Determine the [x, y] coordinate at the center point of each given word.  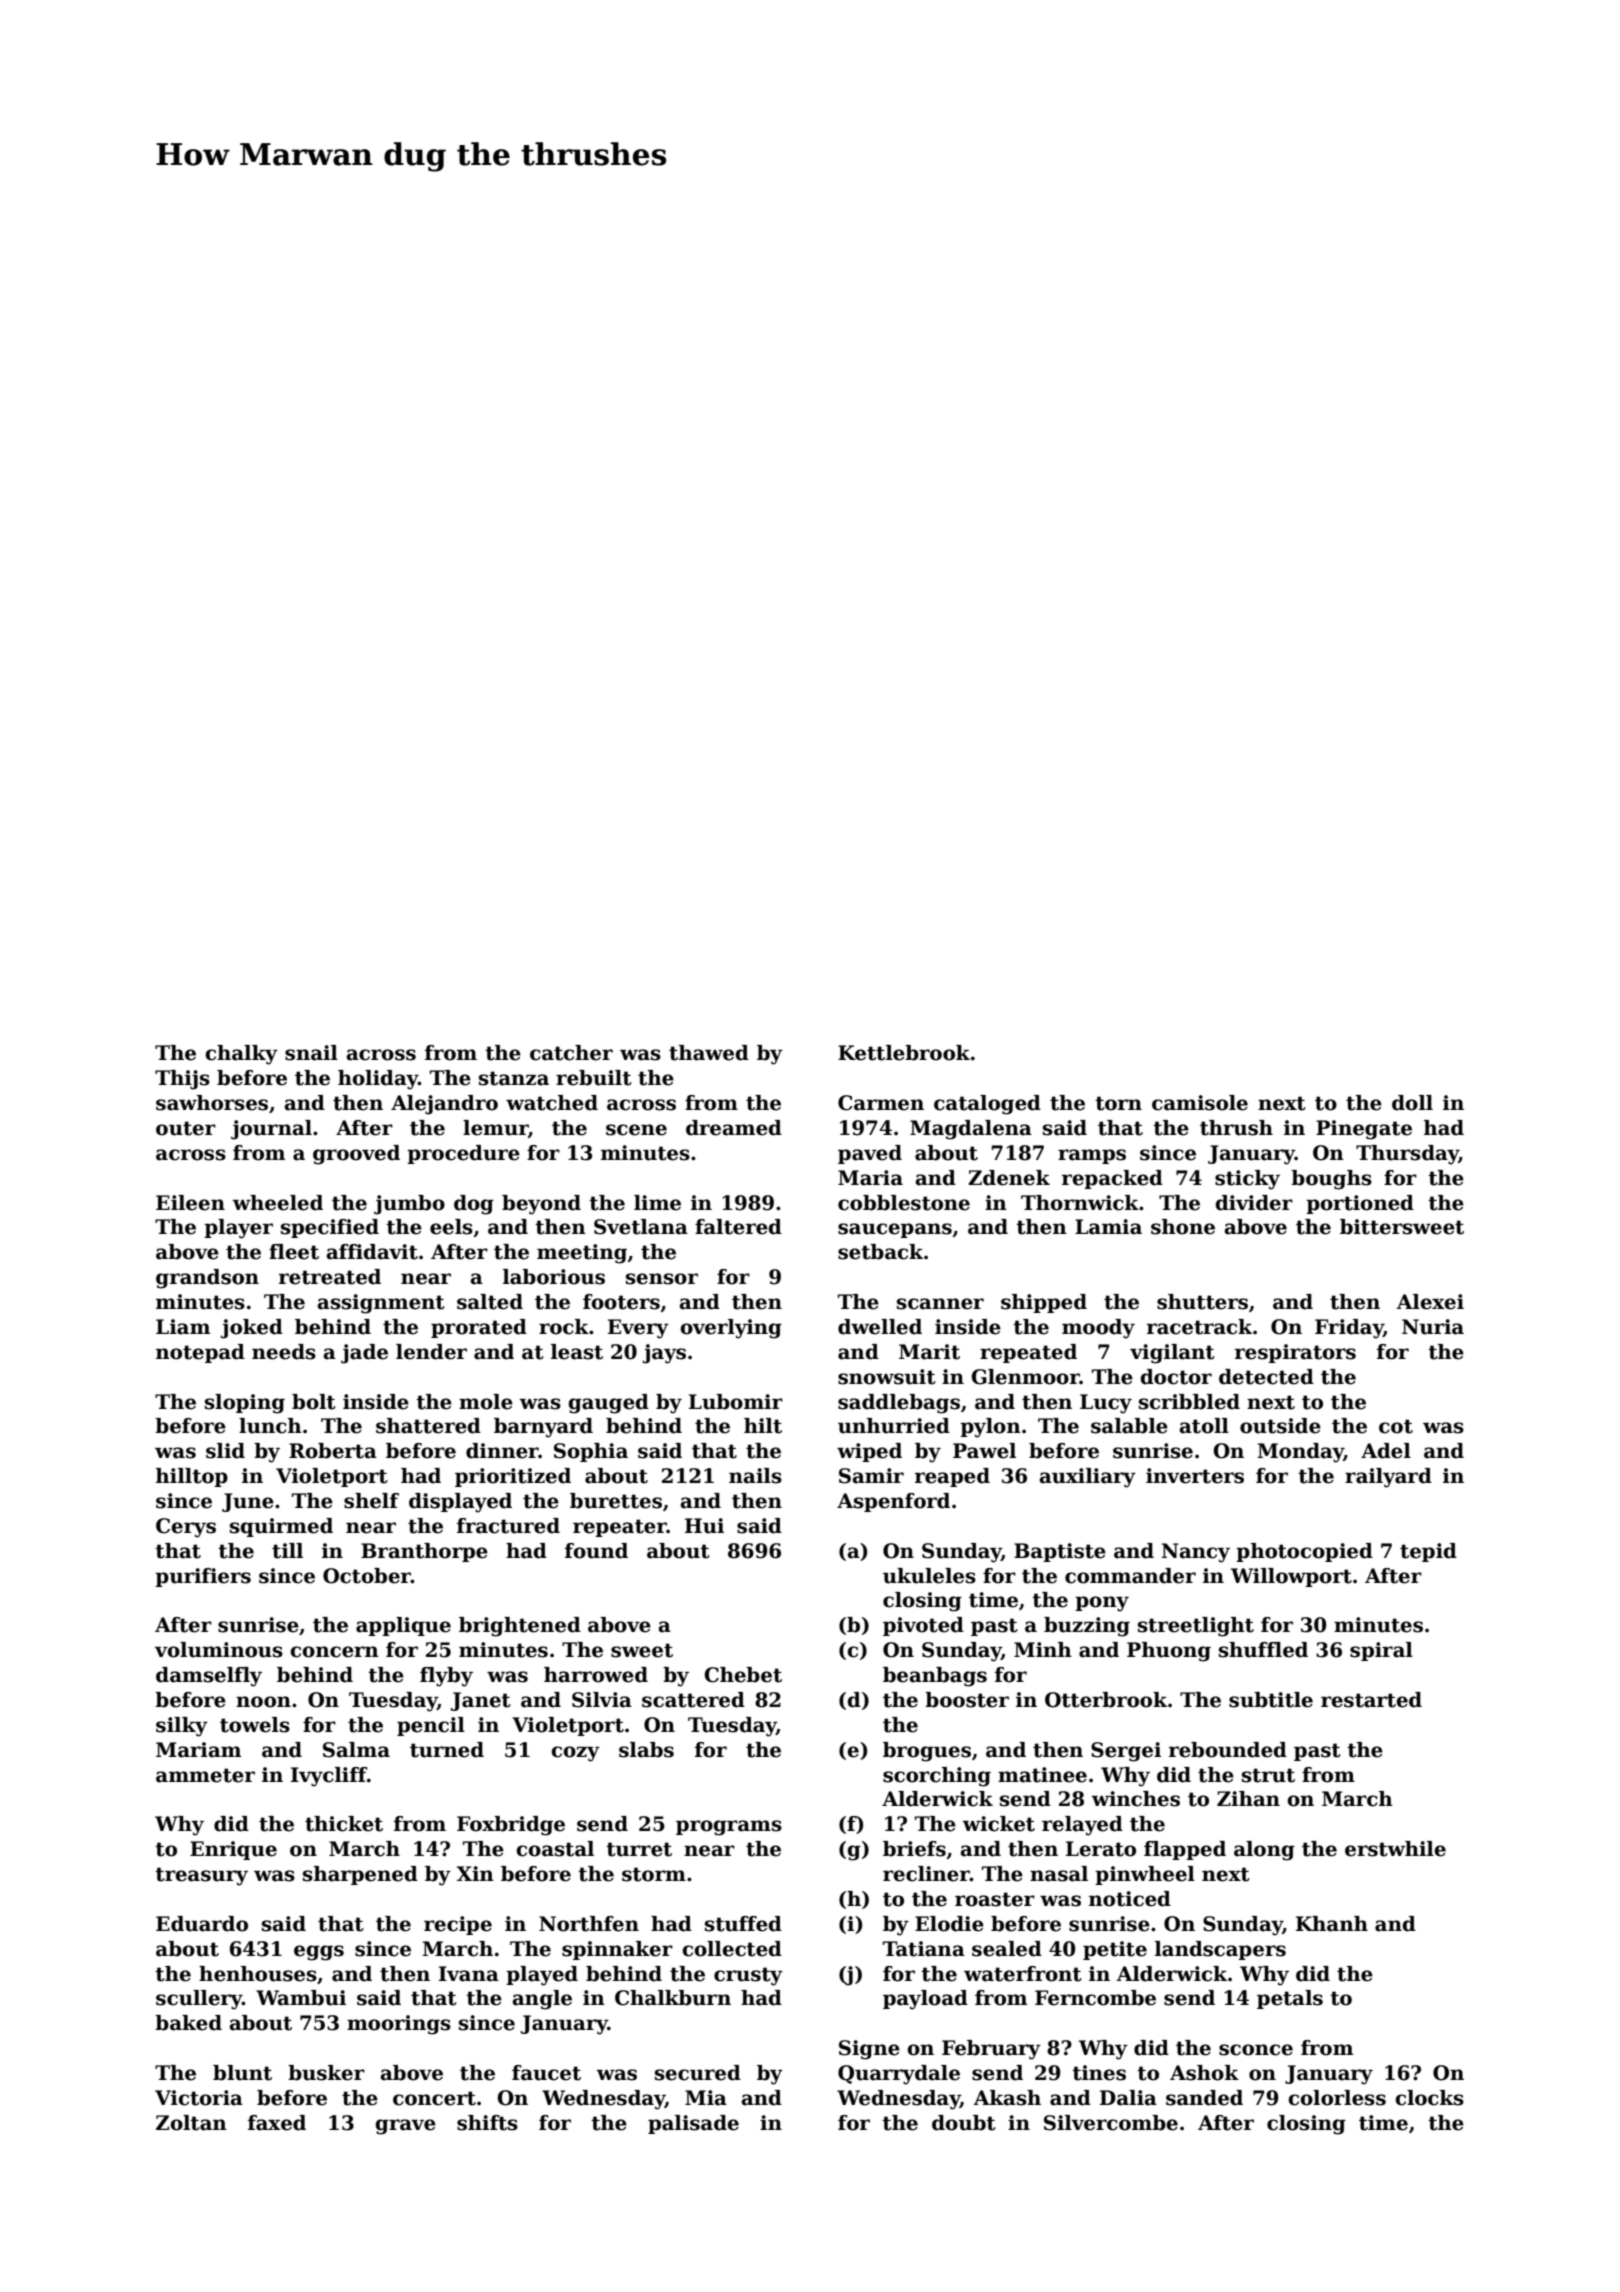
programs [729, 1828]
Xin [475, 1873]
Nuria [1433, 1327]
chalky [241, 1055]
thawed [709, 1053]
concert [434, 2098]
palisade [693, 2124]
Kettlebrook [904, 1053]
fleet [294, 1252]
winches [1135, 1799]
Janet [481, 1701]
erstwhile [1395, 1849]
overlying [731, 1329]
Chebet [743, 1675]
